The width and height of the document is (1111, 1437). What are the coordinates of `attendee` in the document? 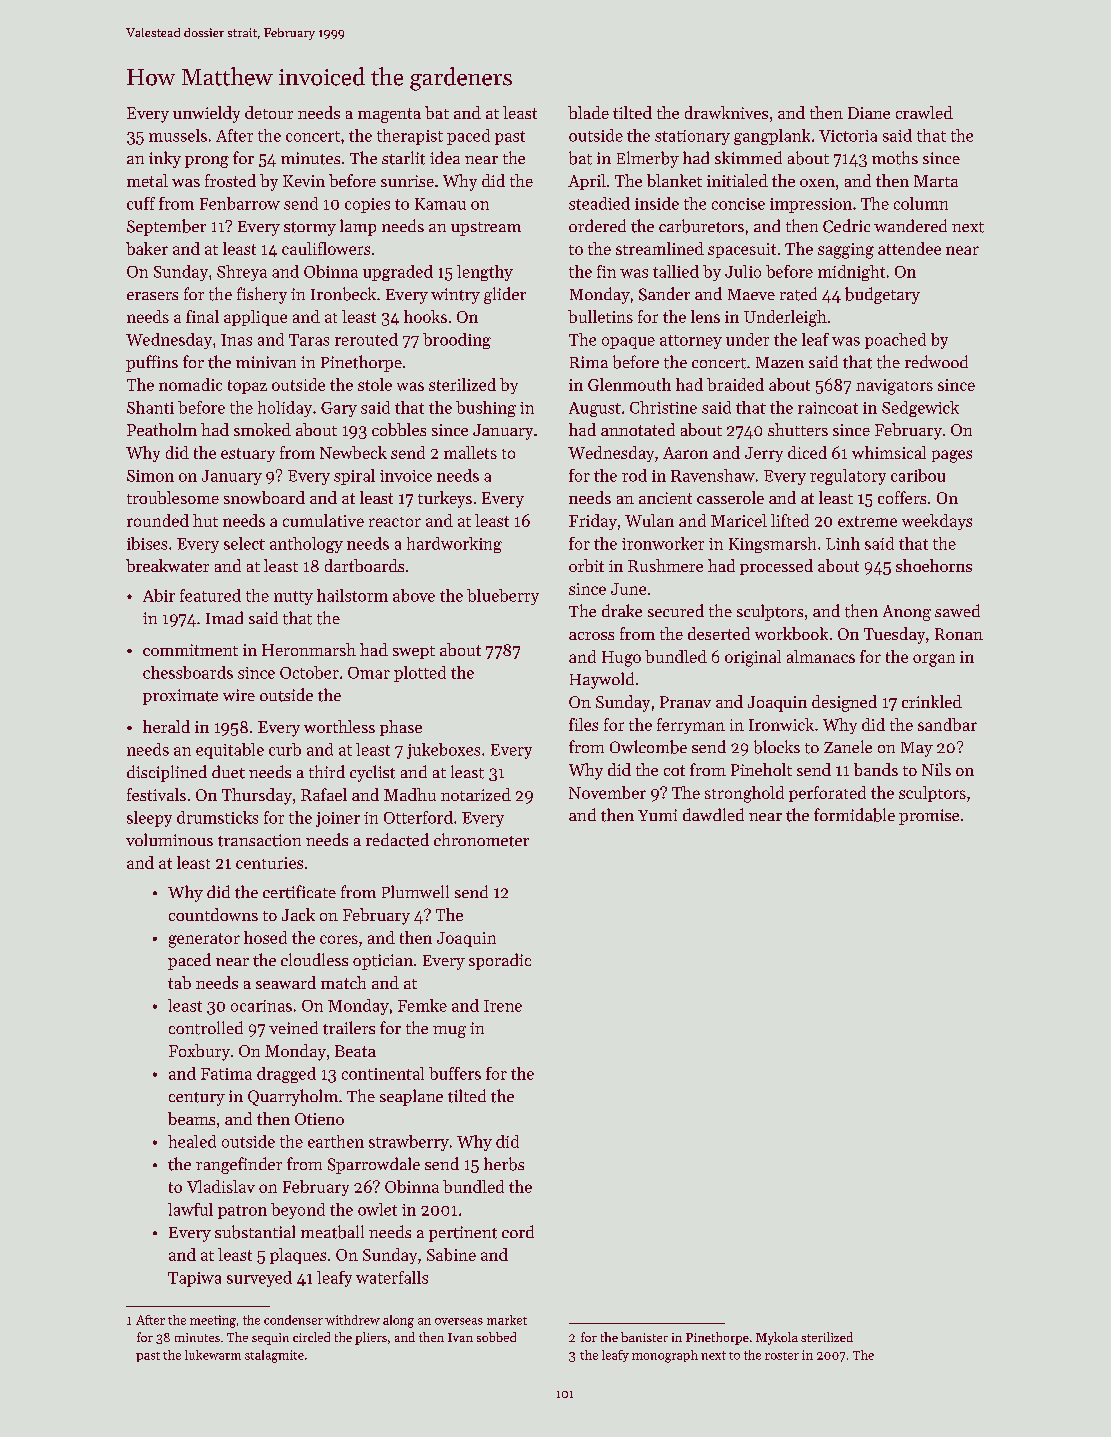 It's located at (909, 248).
